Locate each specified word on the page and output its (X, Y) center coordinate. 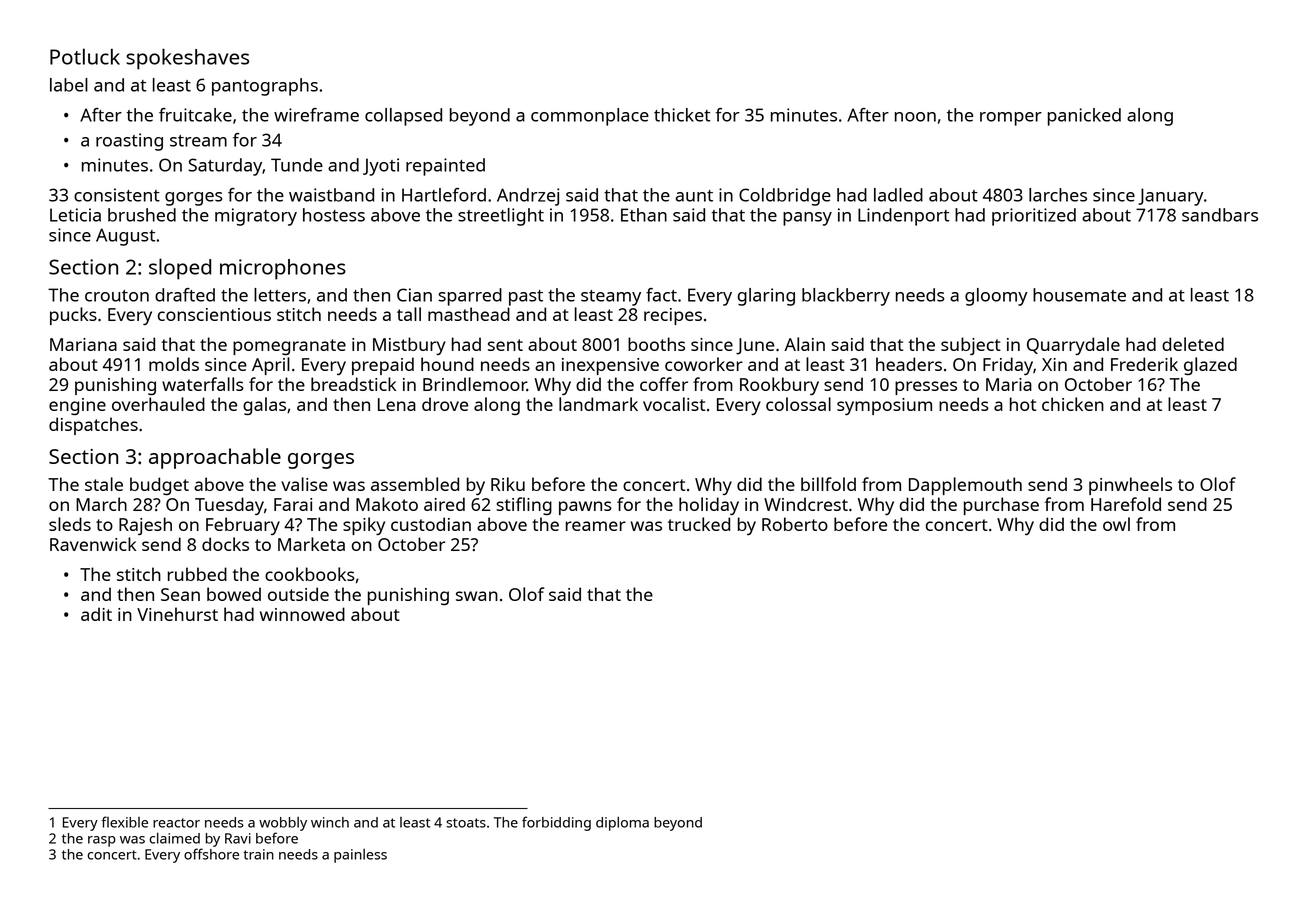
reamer (596, 526)
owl (1116, 524)
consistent (117, 195)
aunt (694, 196)
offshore (211, 854)
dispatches (93, 426)
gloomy (996, 297)
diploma (622, 824)
